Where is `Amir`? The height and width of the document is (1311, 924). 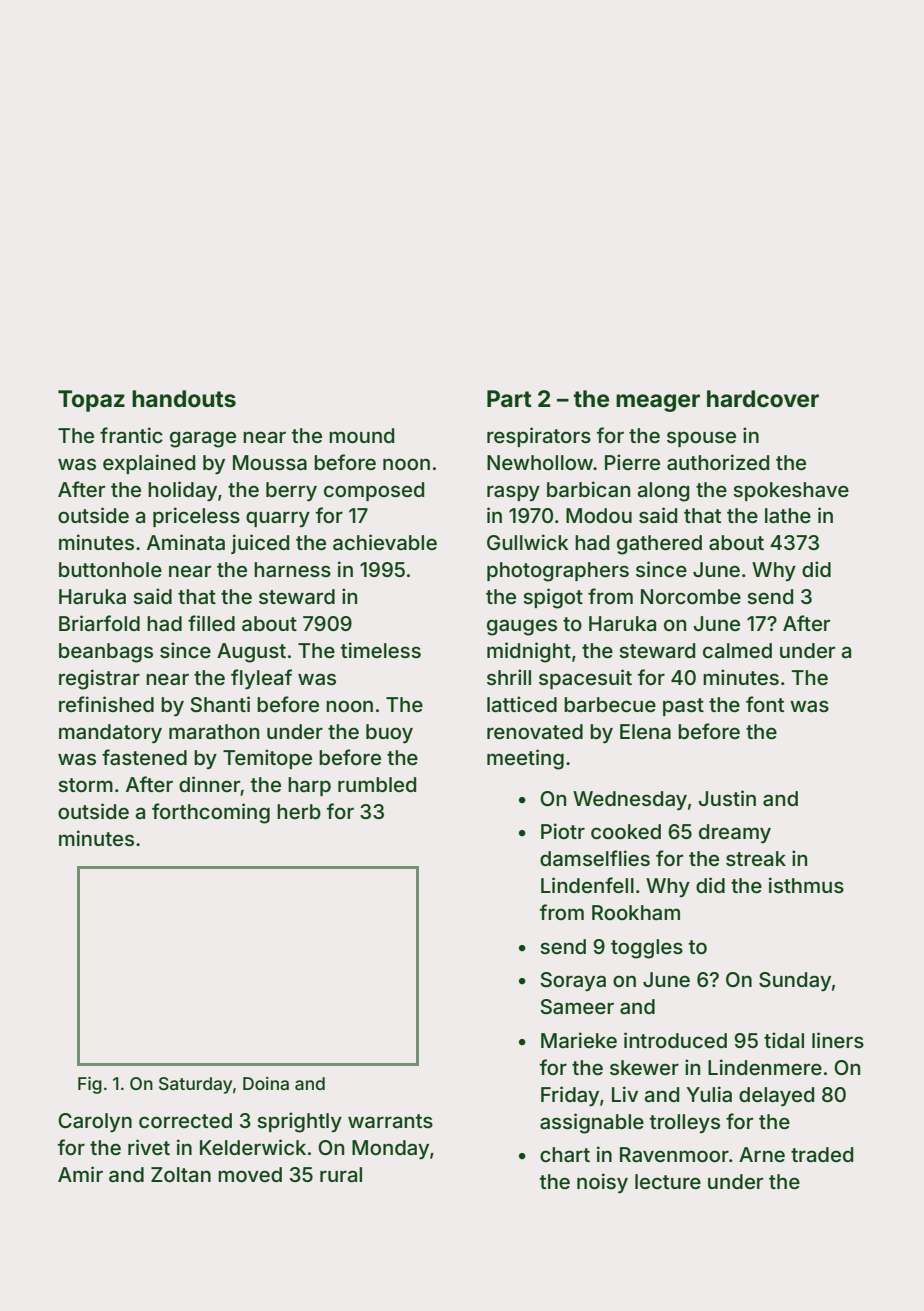
Amir is located at coordinates (80, 1174).
